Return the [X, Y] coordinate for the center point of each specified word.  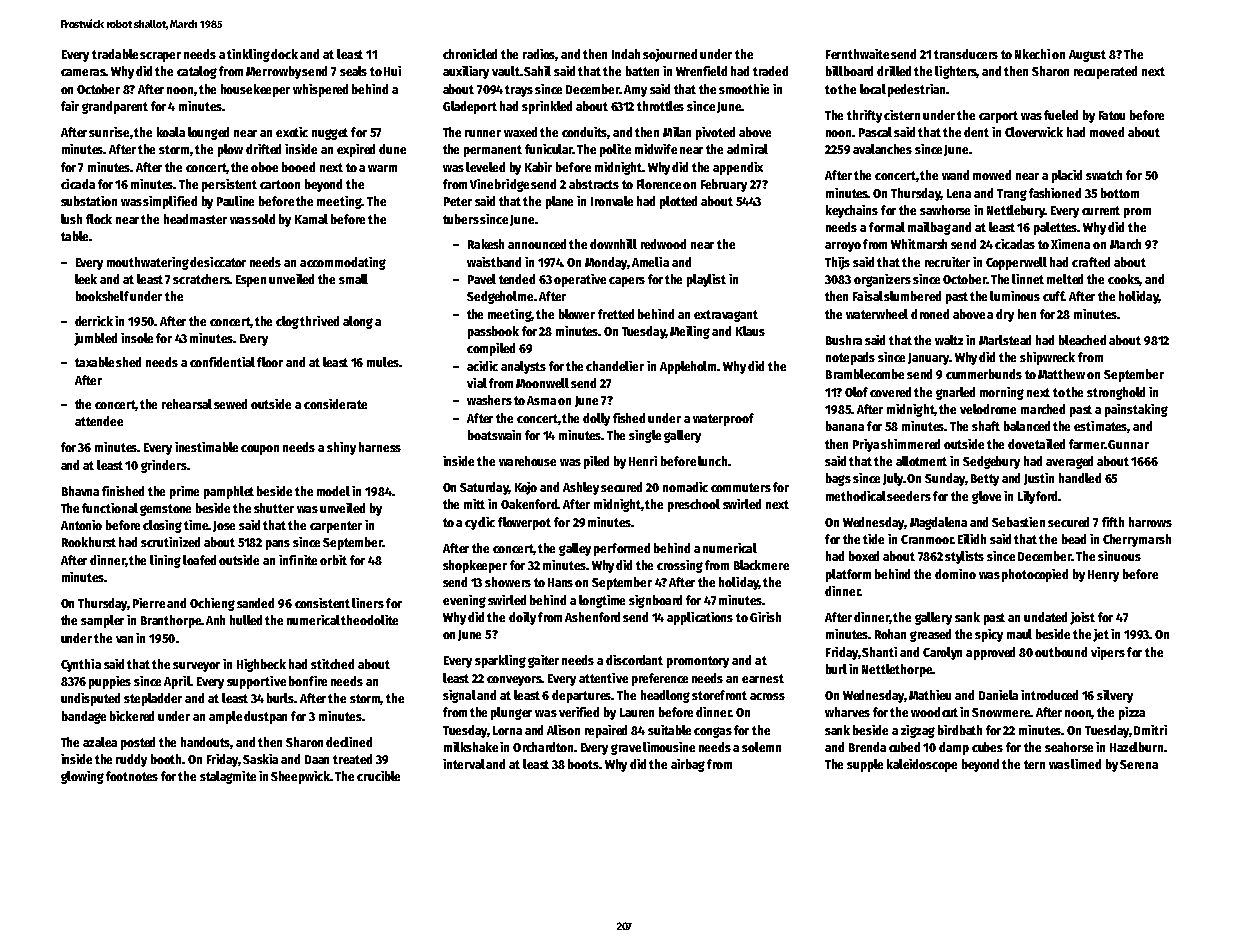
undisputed [90, 699]
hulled [246, 620]
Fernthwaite [857, 54]
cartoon [280, 184]
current [1101, 210]
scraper [160, 57]
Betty [985, 480]
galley [575, 549]
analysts [523, 367]
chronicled [470, 54]
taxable [94, 362]
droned [930, 314]
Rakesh [486, 244]
